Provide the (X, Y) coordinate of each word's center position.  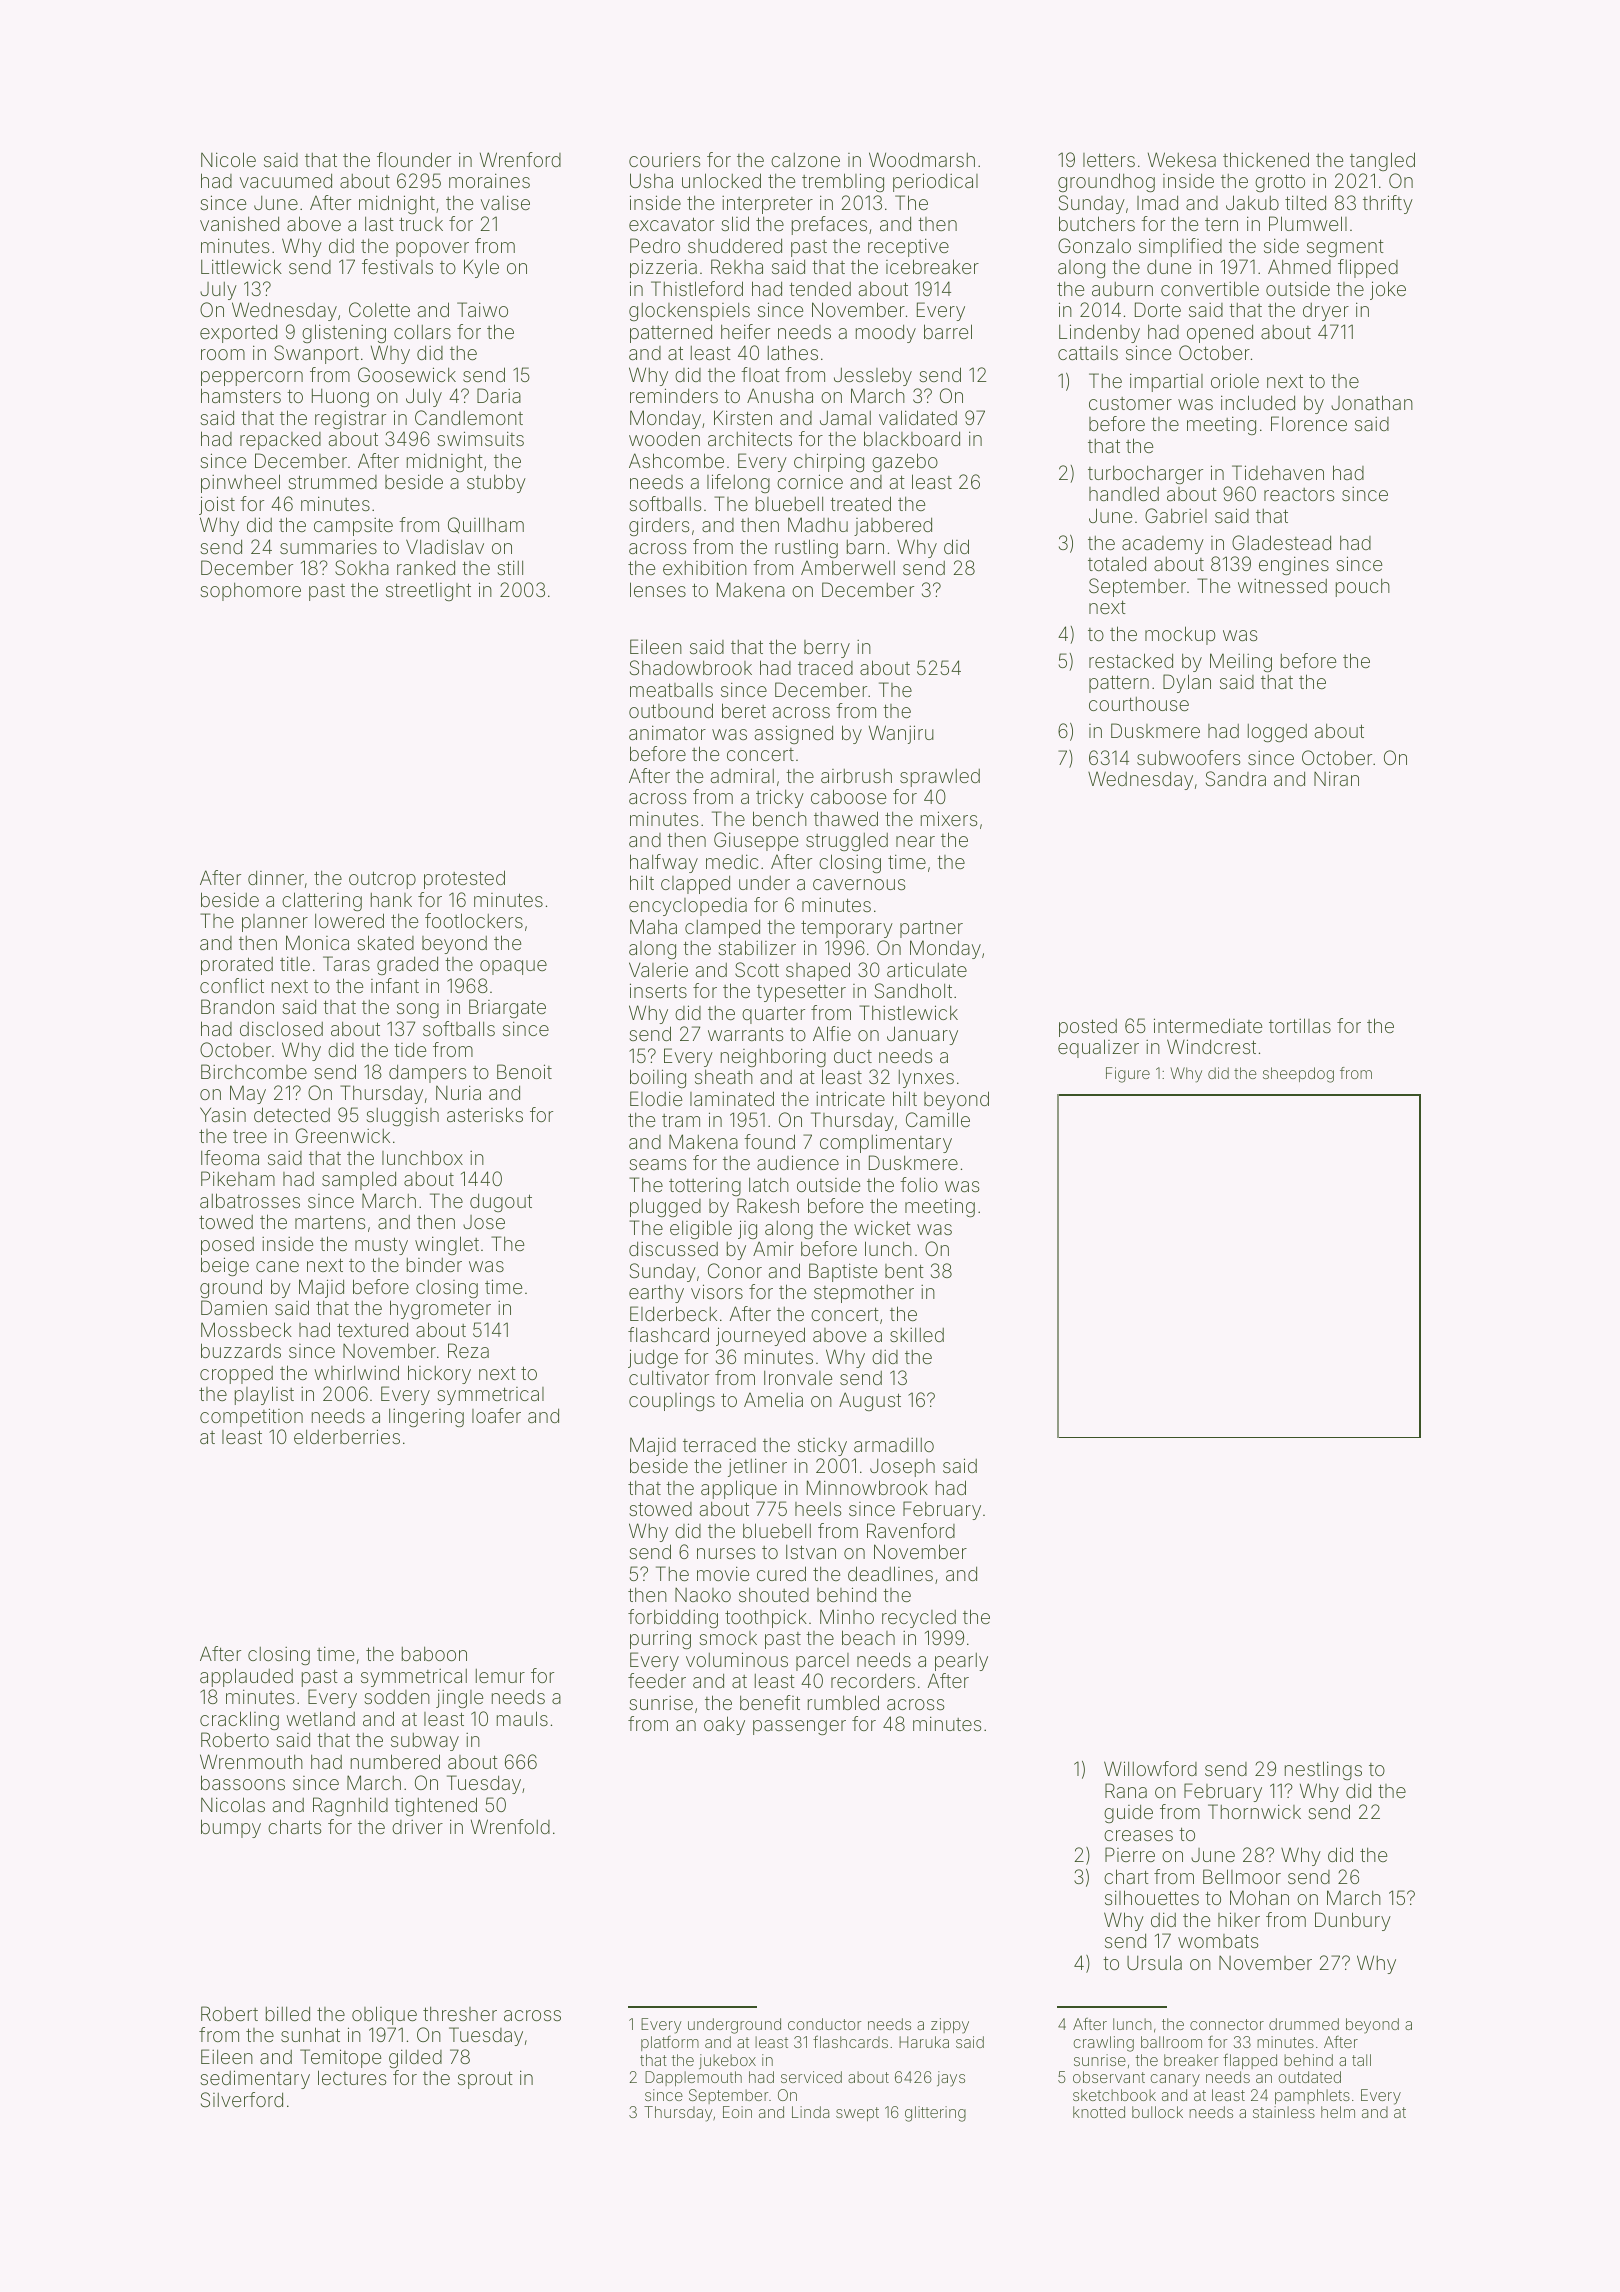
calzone (805, 160)
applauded (246, 1677)
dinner (276, 877)
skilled (917, 1334)
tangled (1382, 161)
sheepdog (1298, 1075)
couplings (672, 1401)
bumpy (231, 1828)
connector (1227, 2024)
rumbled (843, 1702)
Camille (938, 1119)
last (379, 223)
